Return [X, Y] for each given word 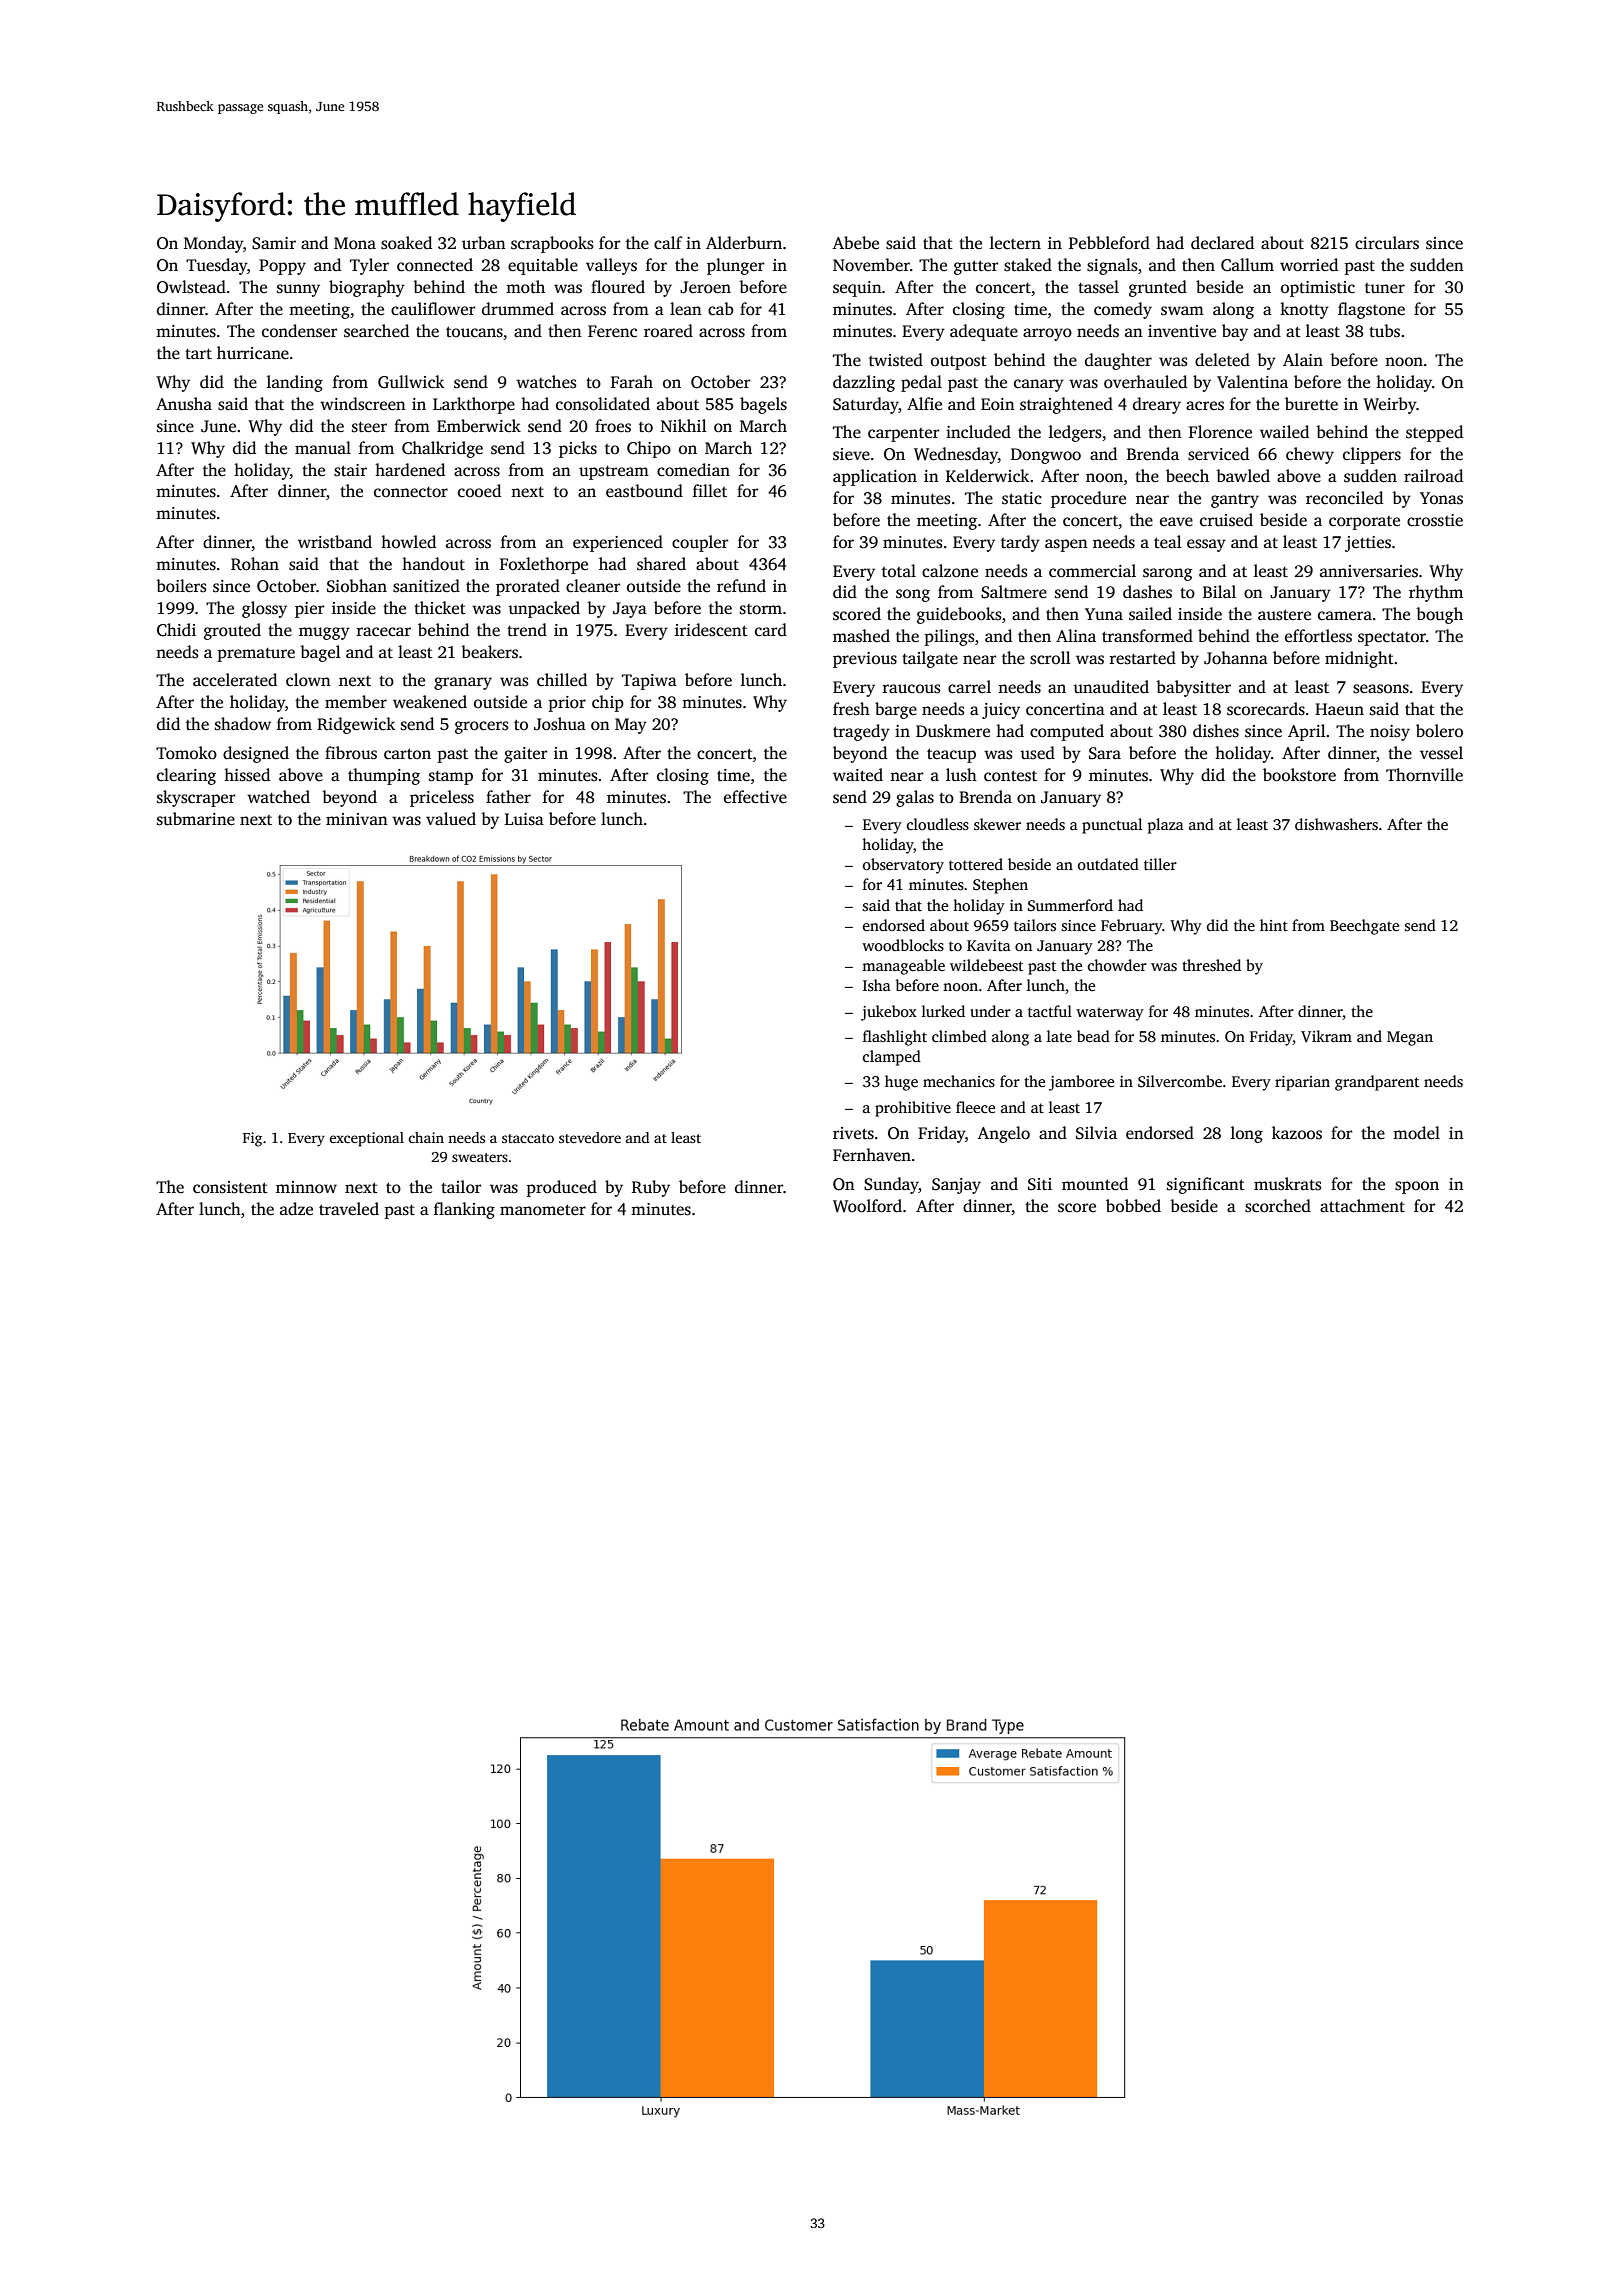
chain [426, 1137]
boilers [181, 586]
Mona [355, 243]
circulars [1387, 243]
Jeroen [705, 287]
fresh [851, 709]
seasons [1381, 689]
